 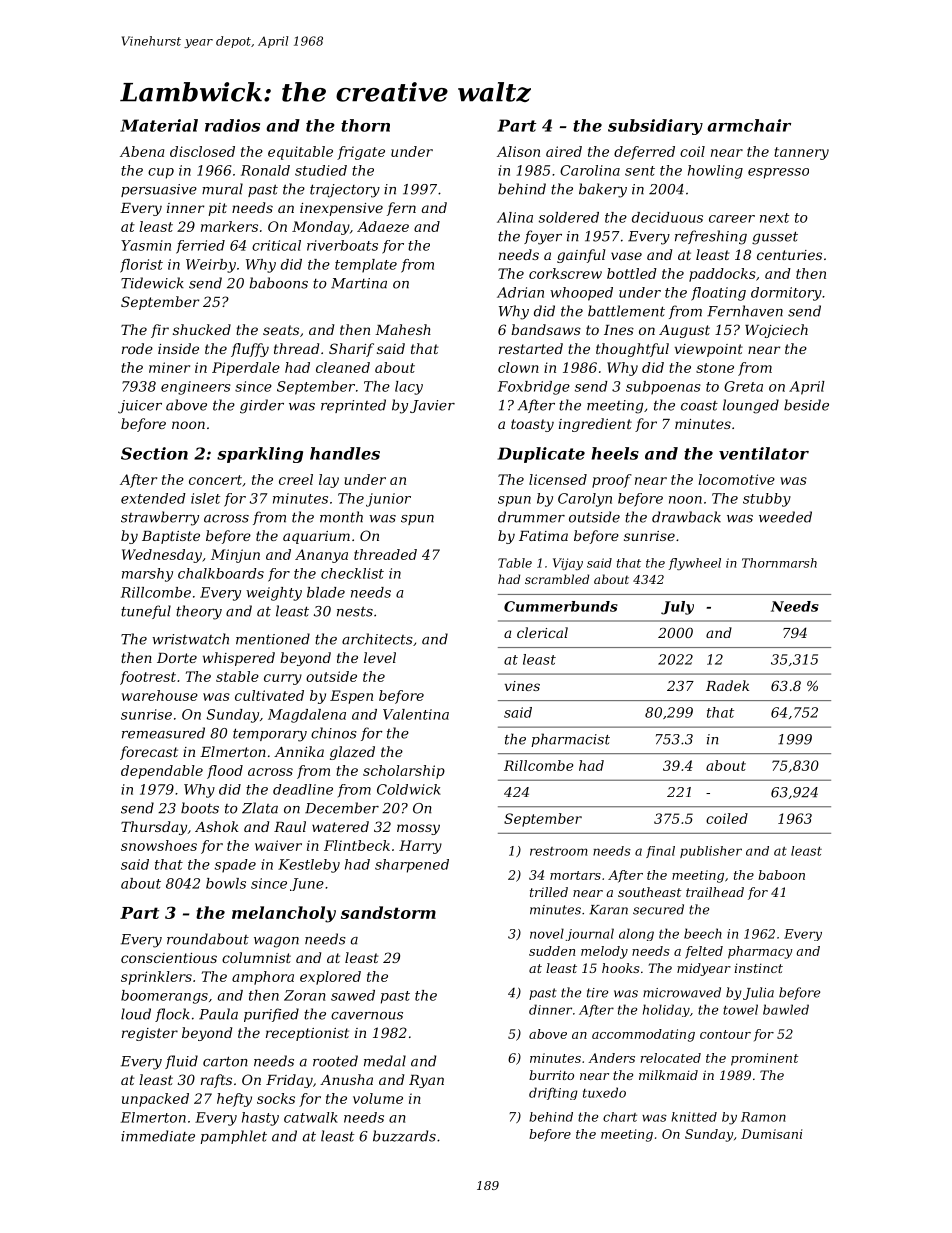 What do you see at coordinates (426, 1081) in the screenshot?
I see `Ryan` at bounding box center [426, 1081].
